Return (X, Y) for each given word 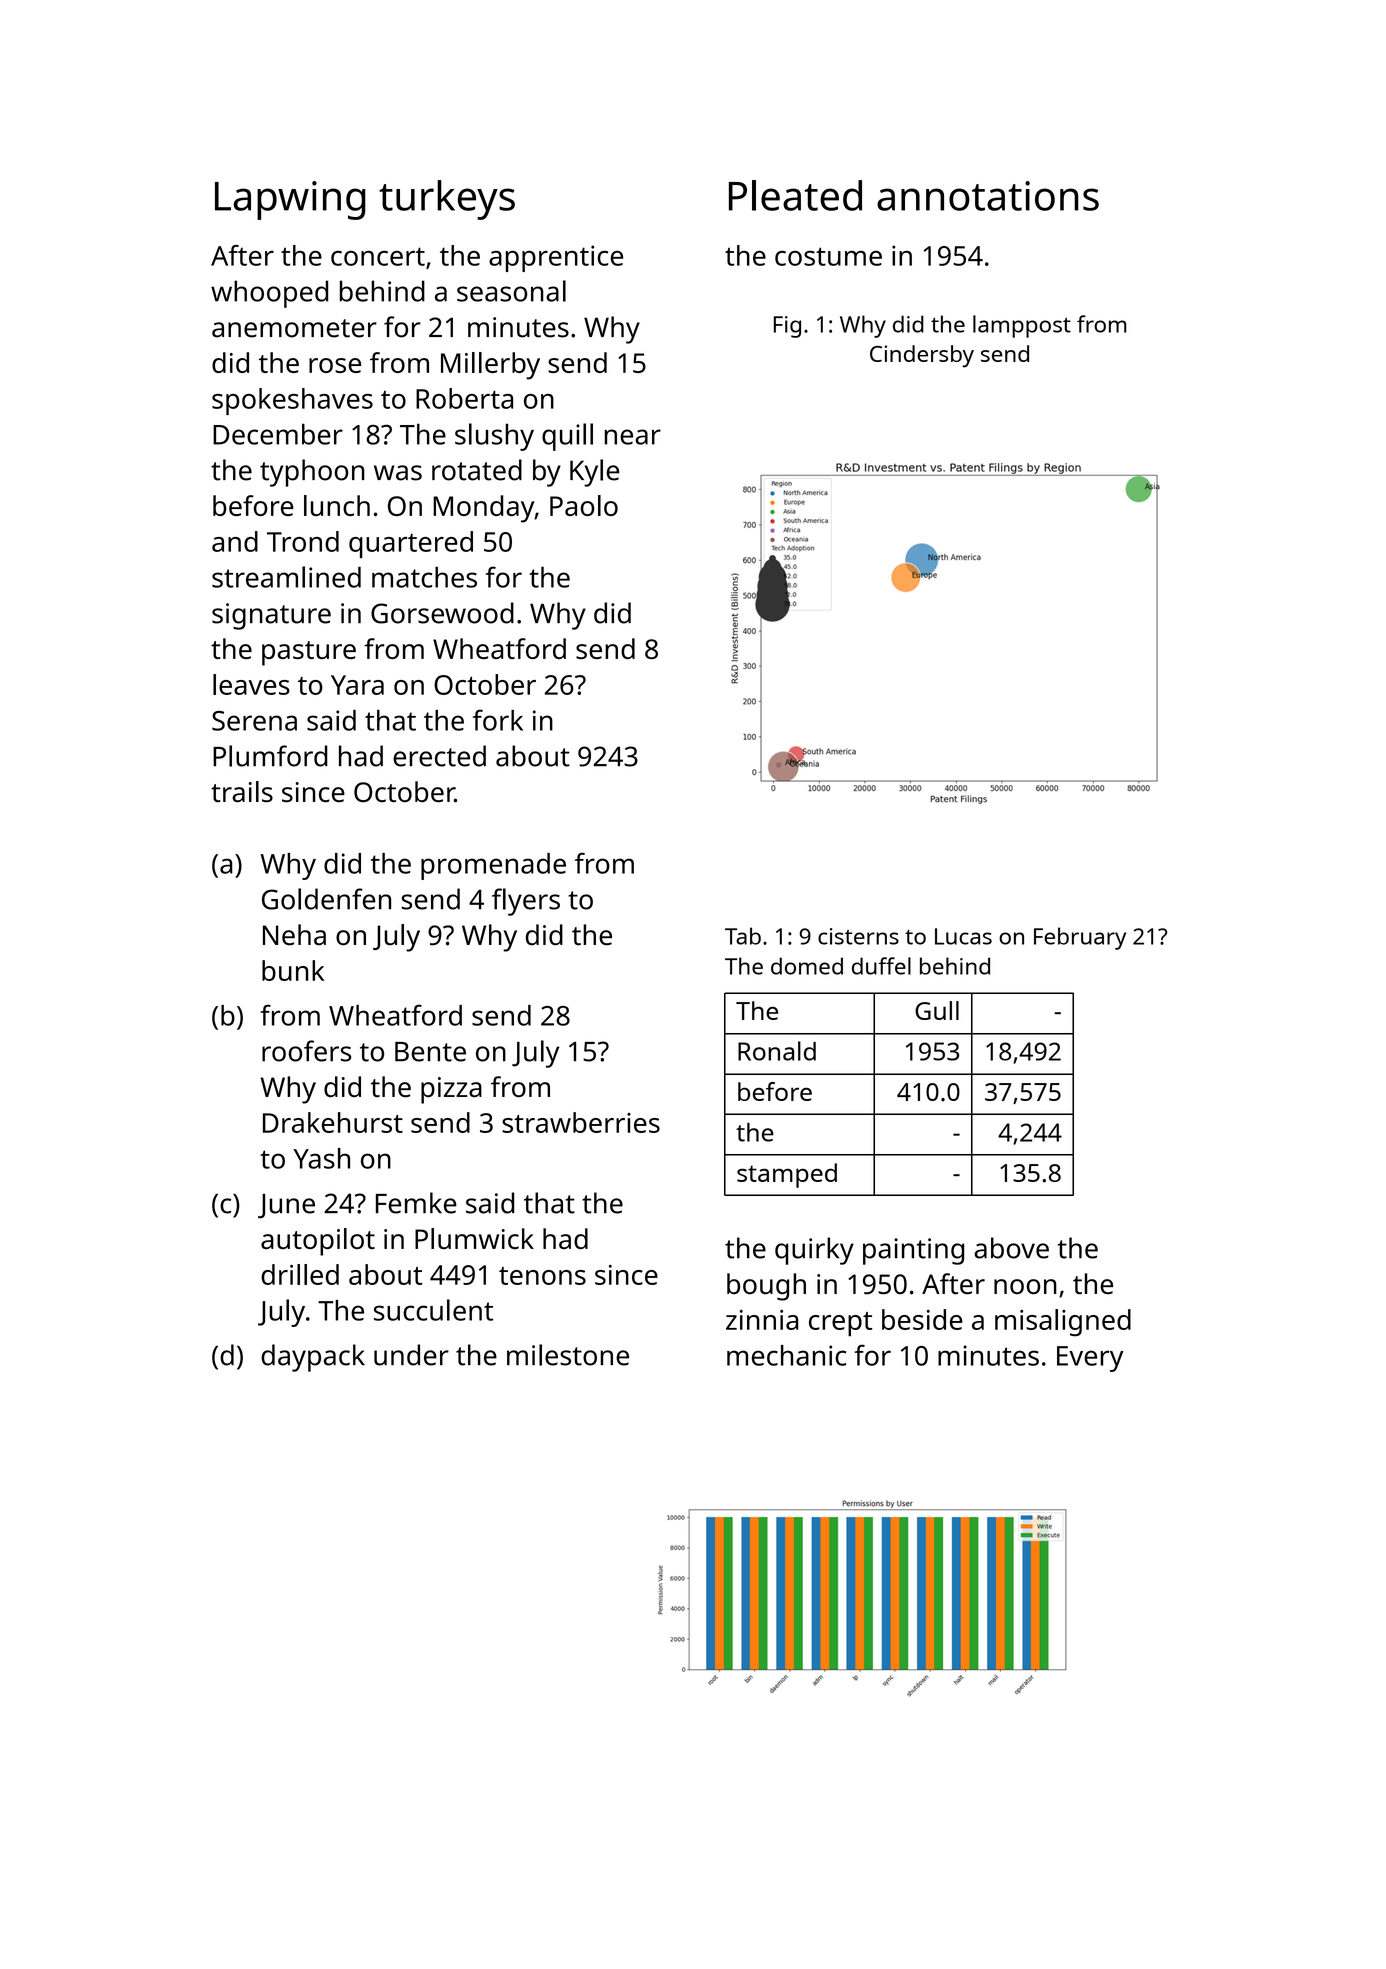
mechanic (786, 1355)
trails (242, 791)
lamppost (1022, 326)
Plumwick (474, 1238)
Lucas (963, 936)
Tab (743, 936)
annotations (988, 196)
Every (1090, 1359)
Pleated (795, 195)
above (1011, 1248)
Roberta (464, 398)
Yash (321, 1158)
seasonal (511, 291)
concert (378, 256)
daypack (313, 1358)
